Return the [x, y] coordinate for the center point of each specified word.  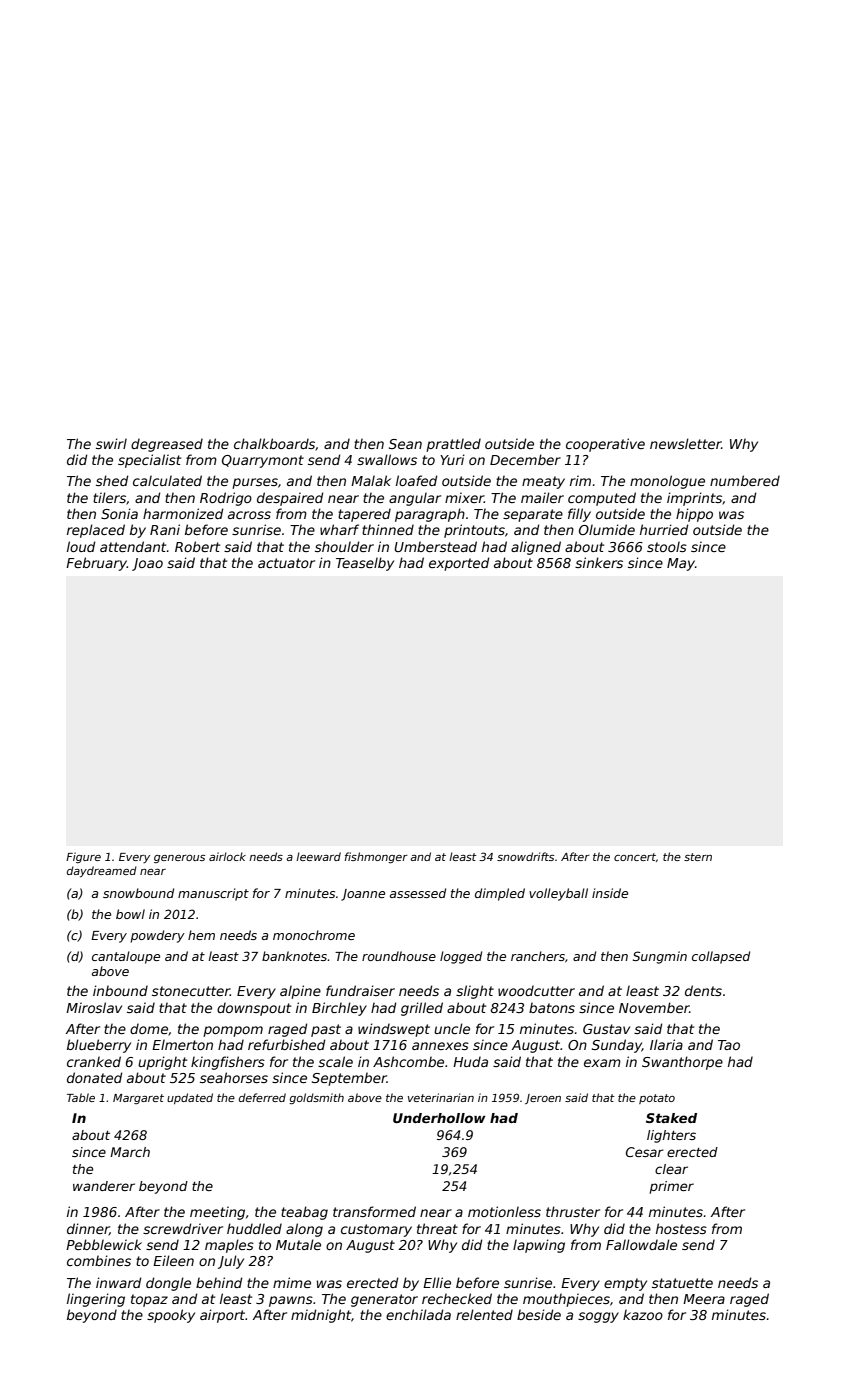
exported [459, 564]
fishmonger [376, 858]
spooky [171, 1316]
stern [698, 857]
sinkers [599, 562]
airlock [227, 856]
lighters [671, 1136]
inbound [120, 990]
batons [552, 1007]
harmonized [183, 513]
